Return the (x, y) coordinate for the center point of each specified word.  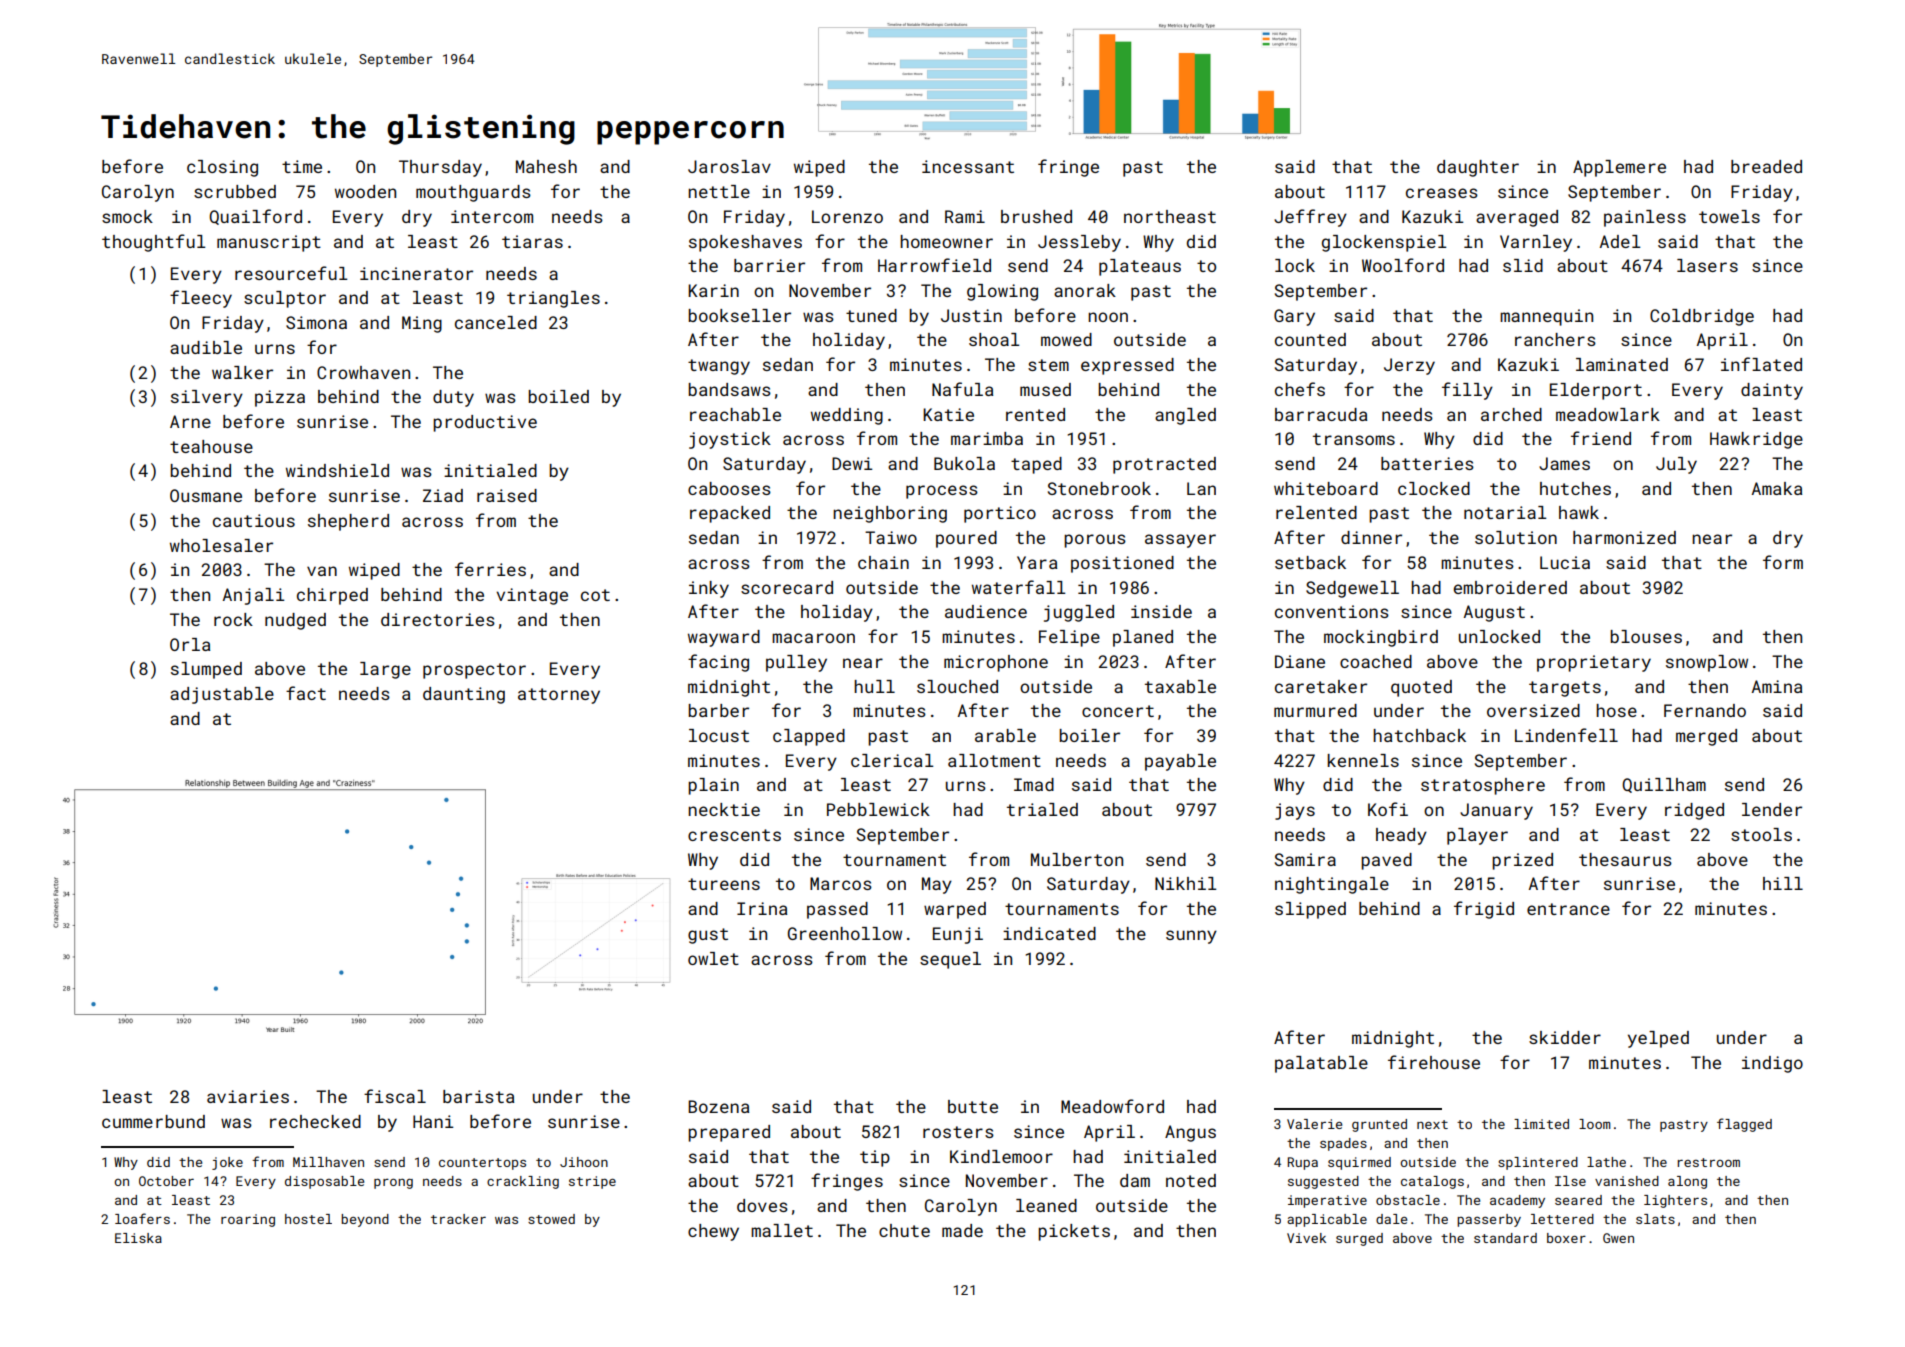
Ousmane (206, 495)
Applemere (1619, 168)
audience (986, 611)
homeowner (946, 241)
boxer (1566, 1238)
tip (875, 1158)
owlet (713, 958)
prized (1522, 861)
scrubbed (235, 191)
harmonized (1624, 537)
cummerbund (153, 1121)
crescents (734, 835)
